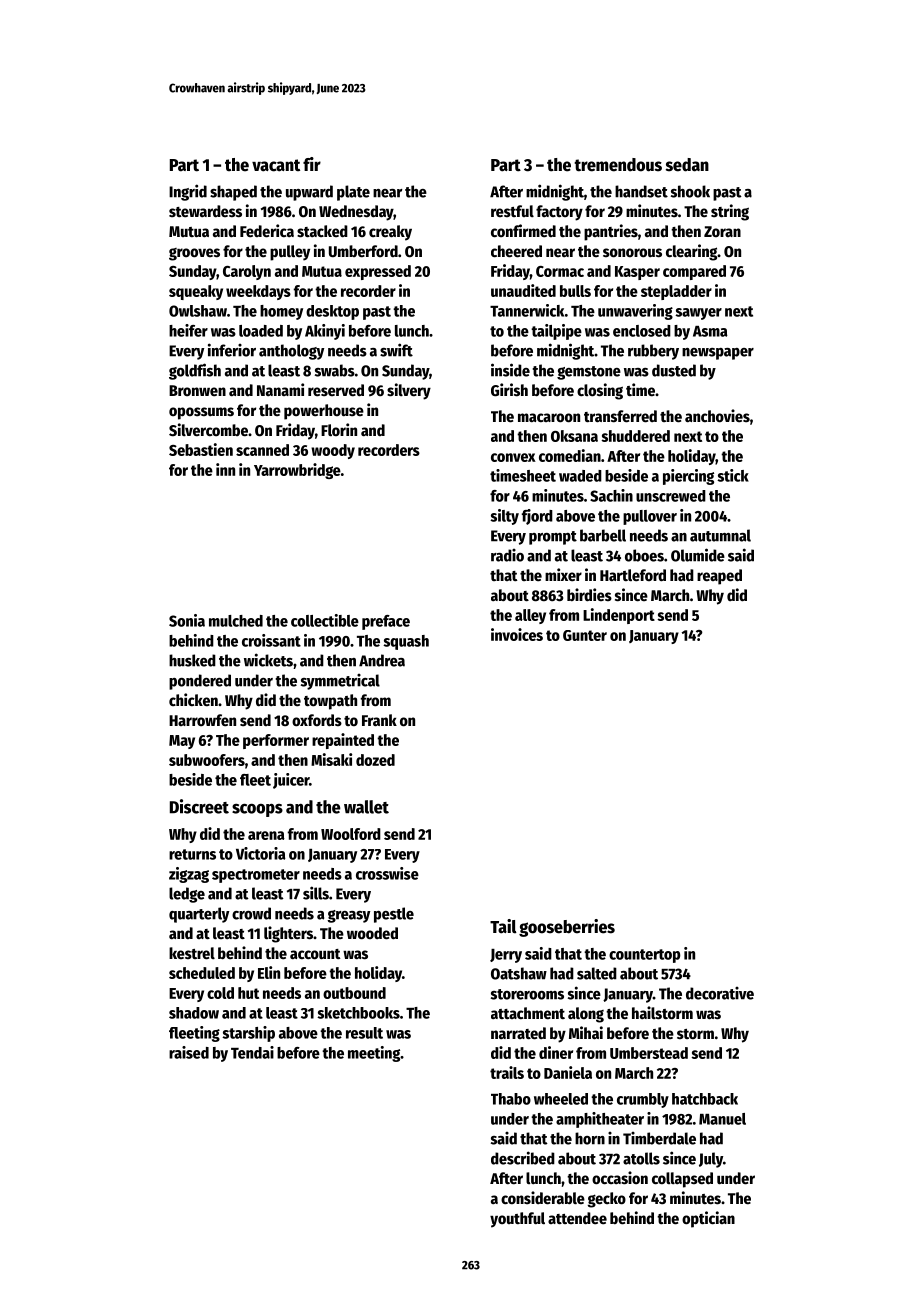  What do you see at coordinates (366, 807) in the screenshot?
I see `wallet` at bounding box center [366, 807].
